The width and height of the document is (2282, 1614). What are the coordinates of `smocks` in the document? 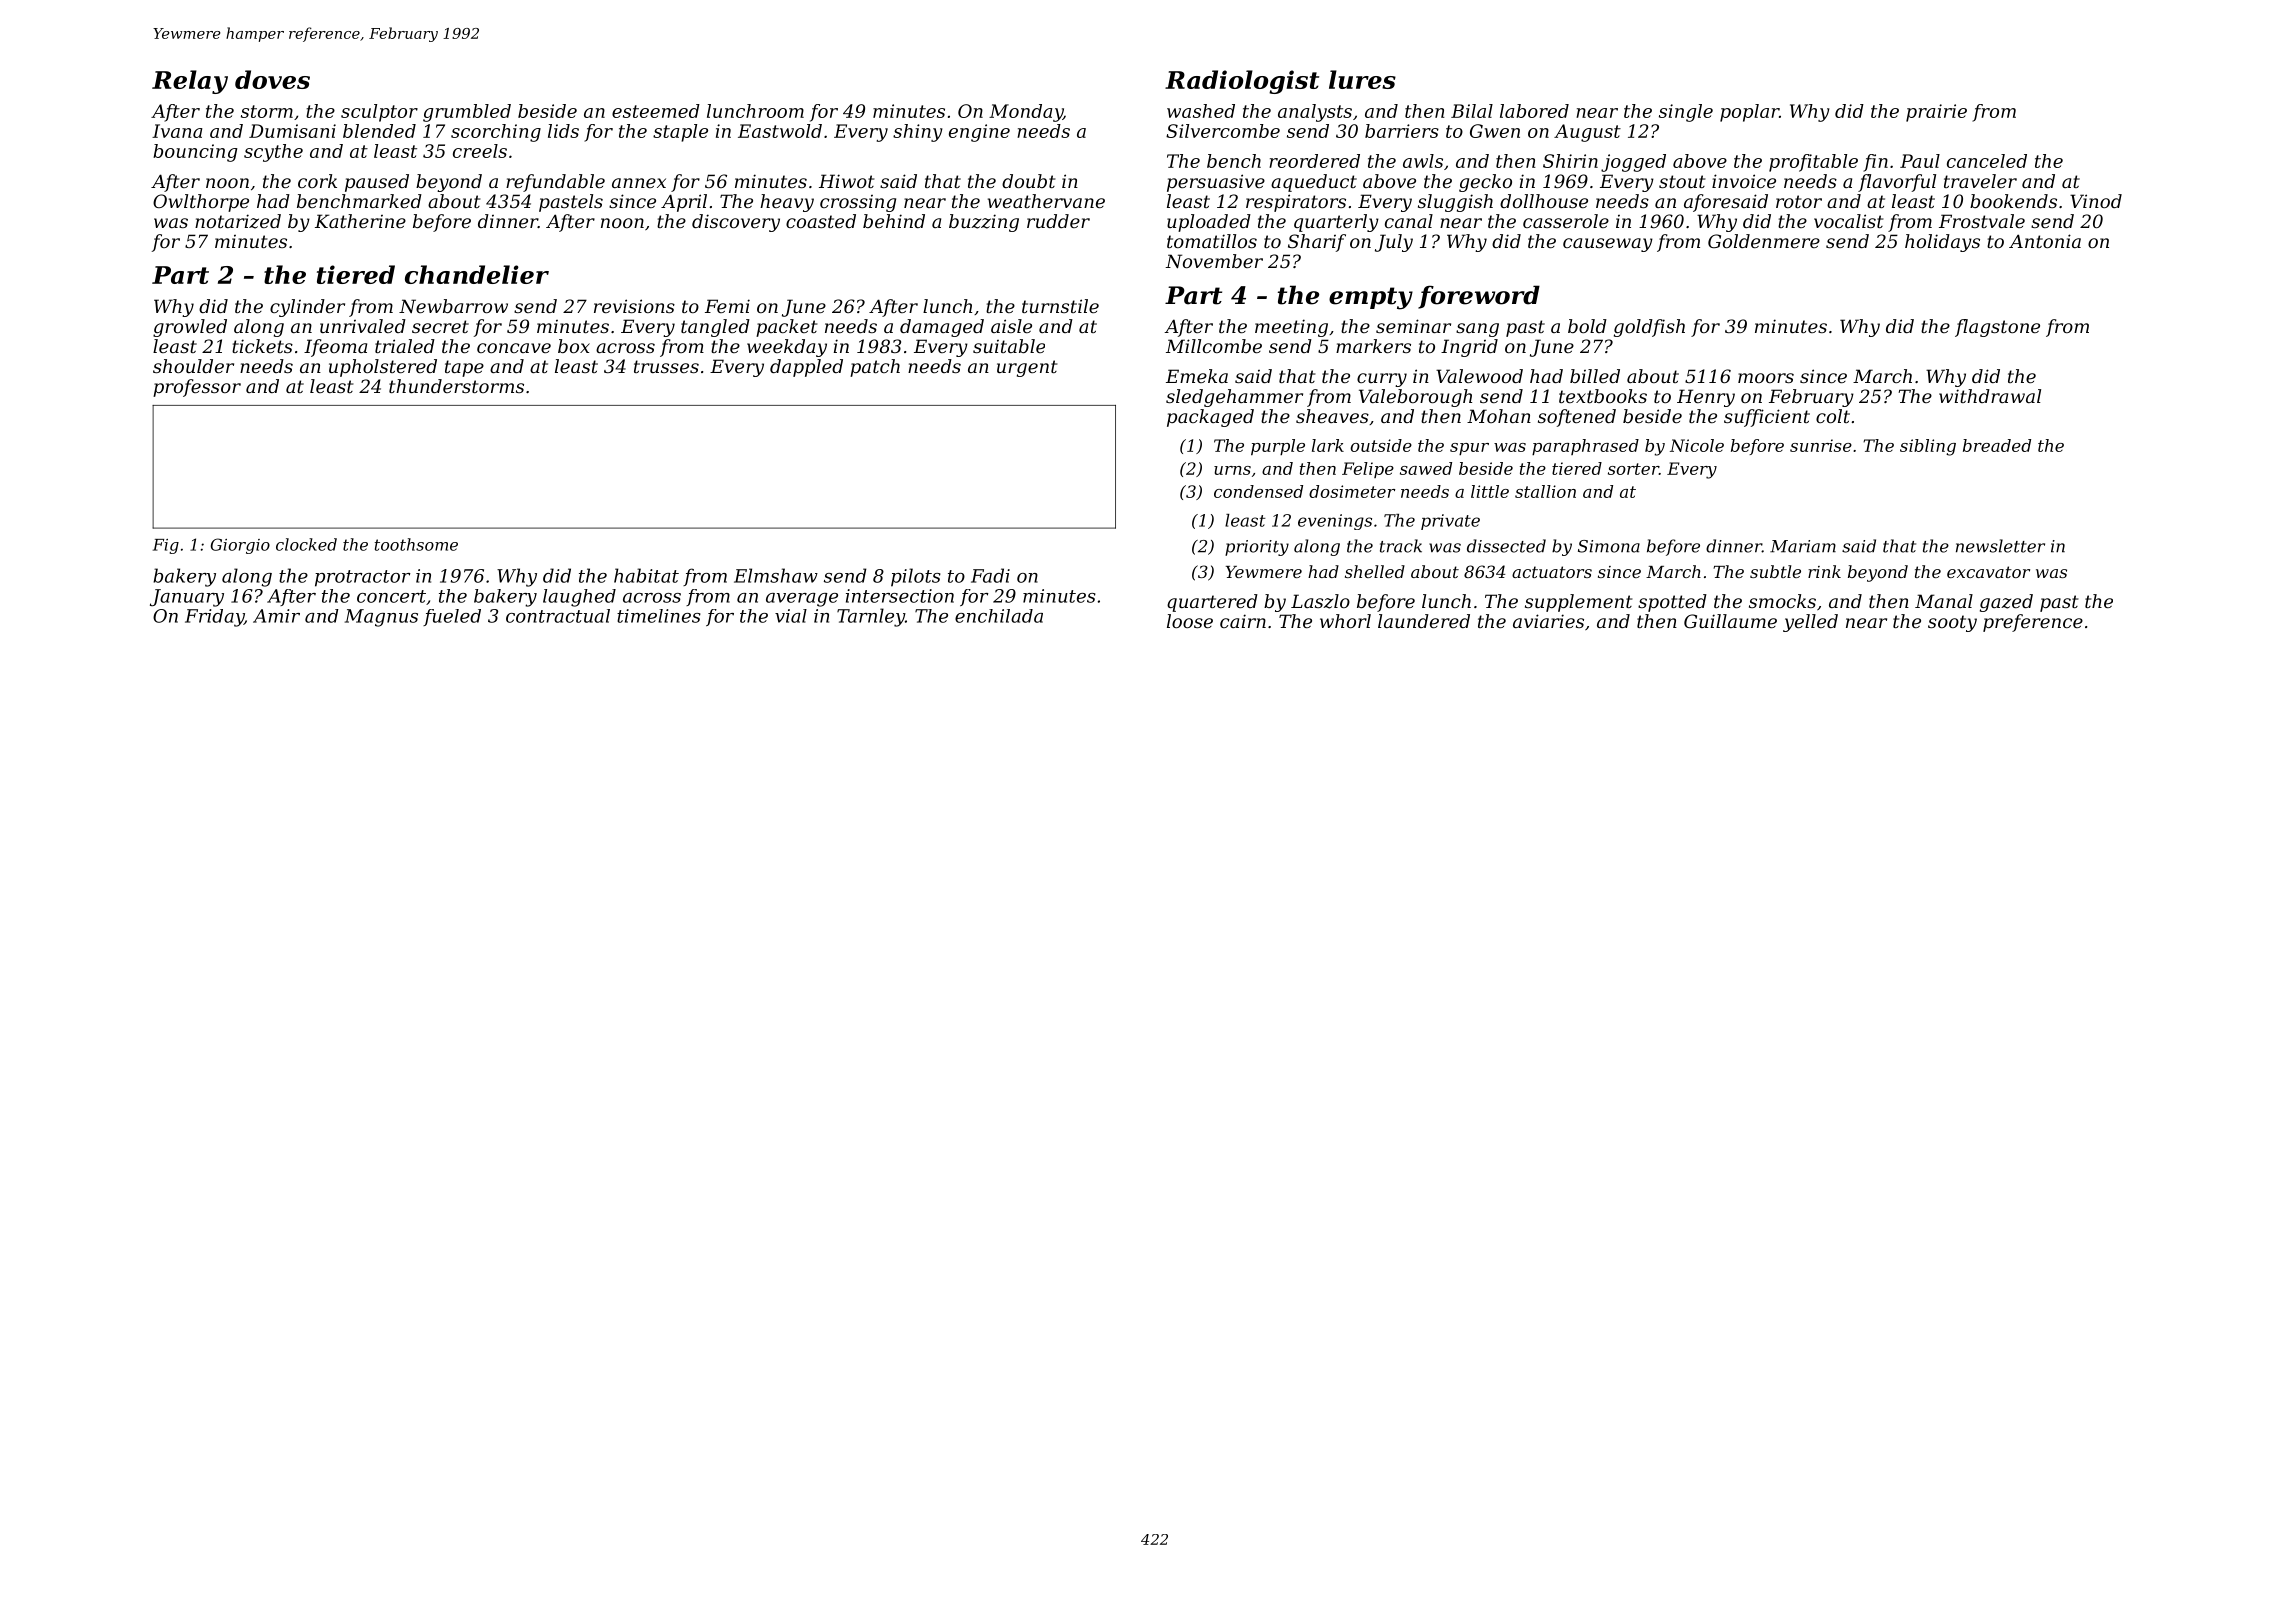 It's located at (1782, 601).
